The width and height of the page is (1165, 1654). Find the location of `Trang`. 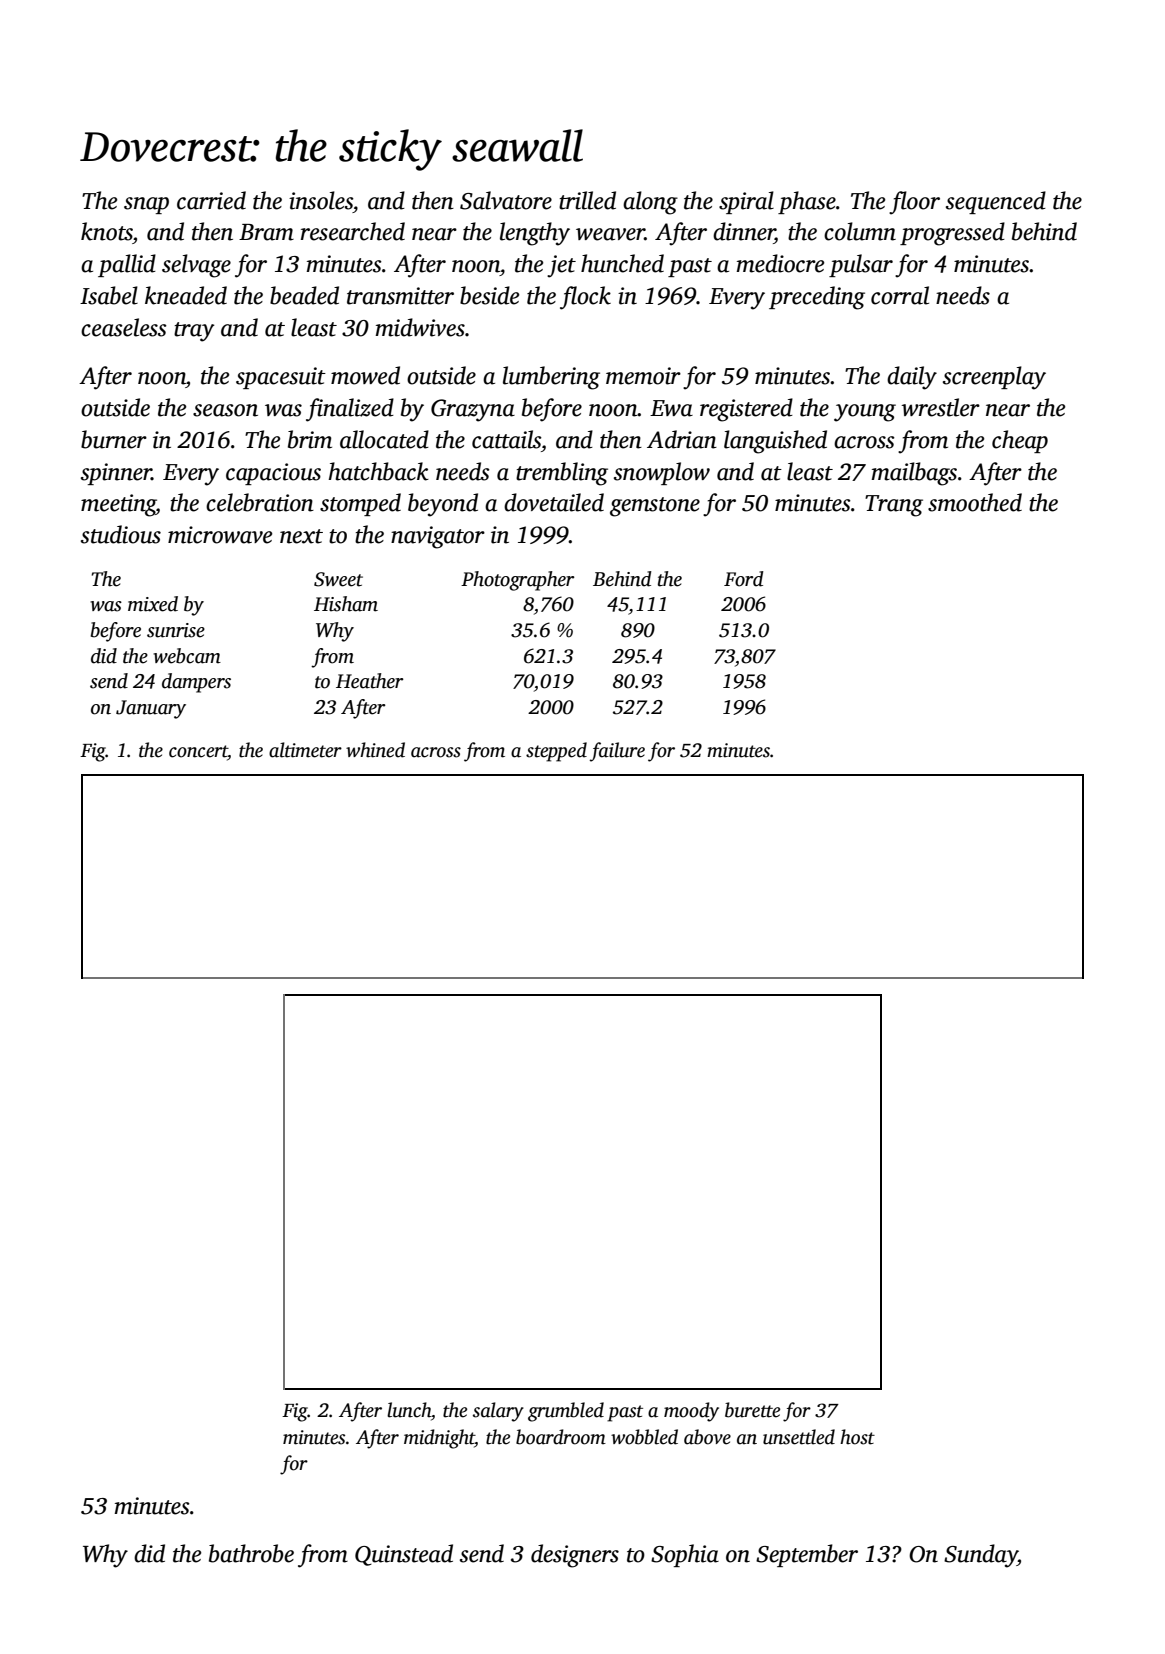

Trang is located at coordinates (894, 506).
